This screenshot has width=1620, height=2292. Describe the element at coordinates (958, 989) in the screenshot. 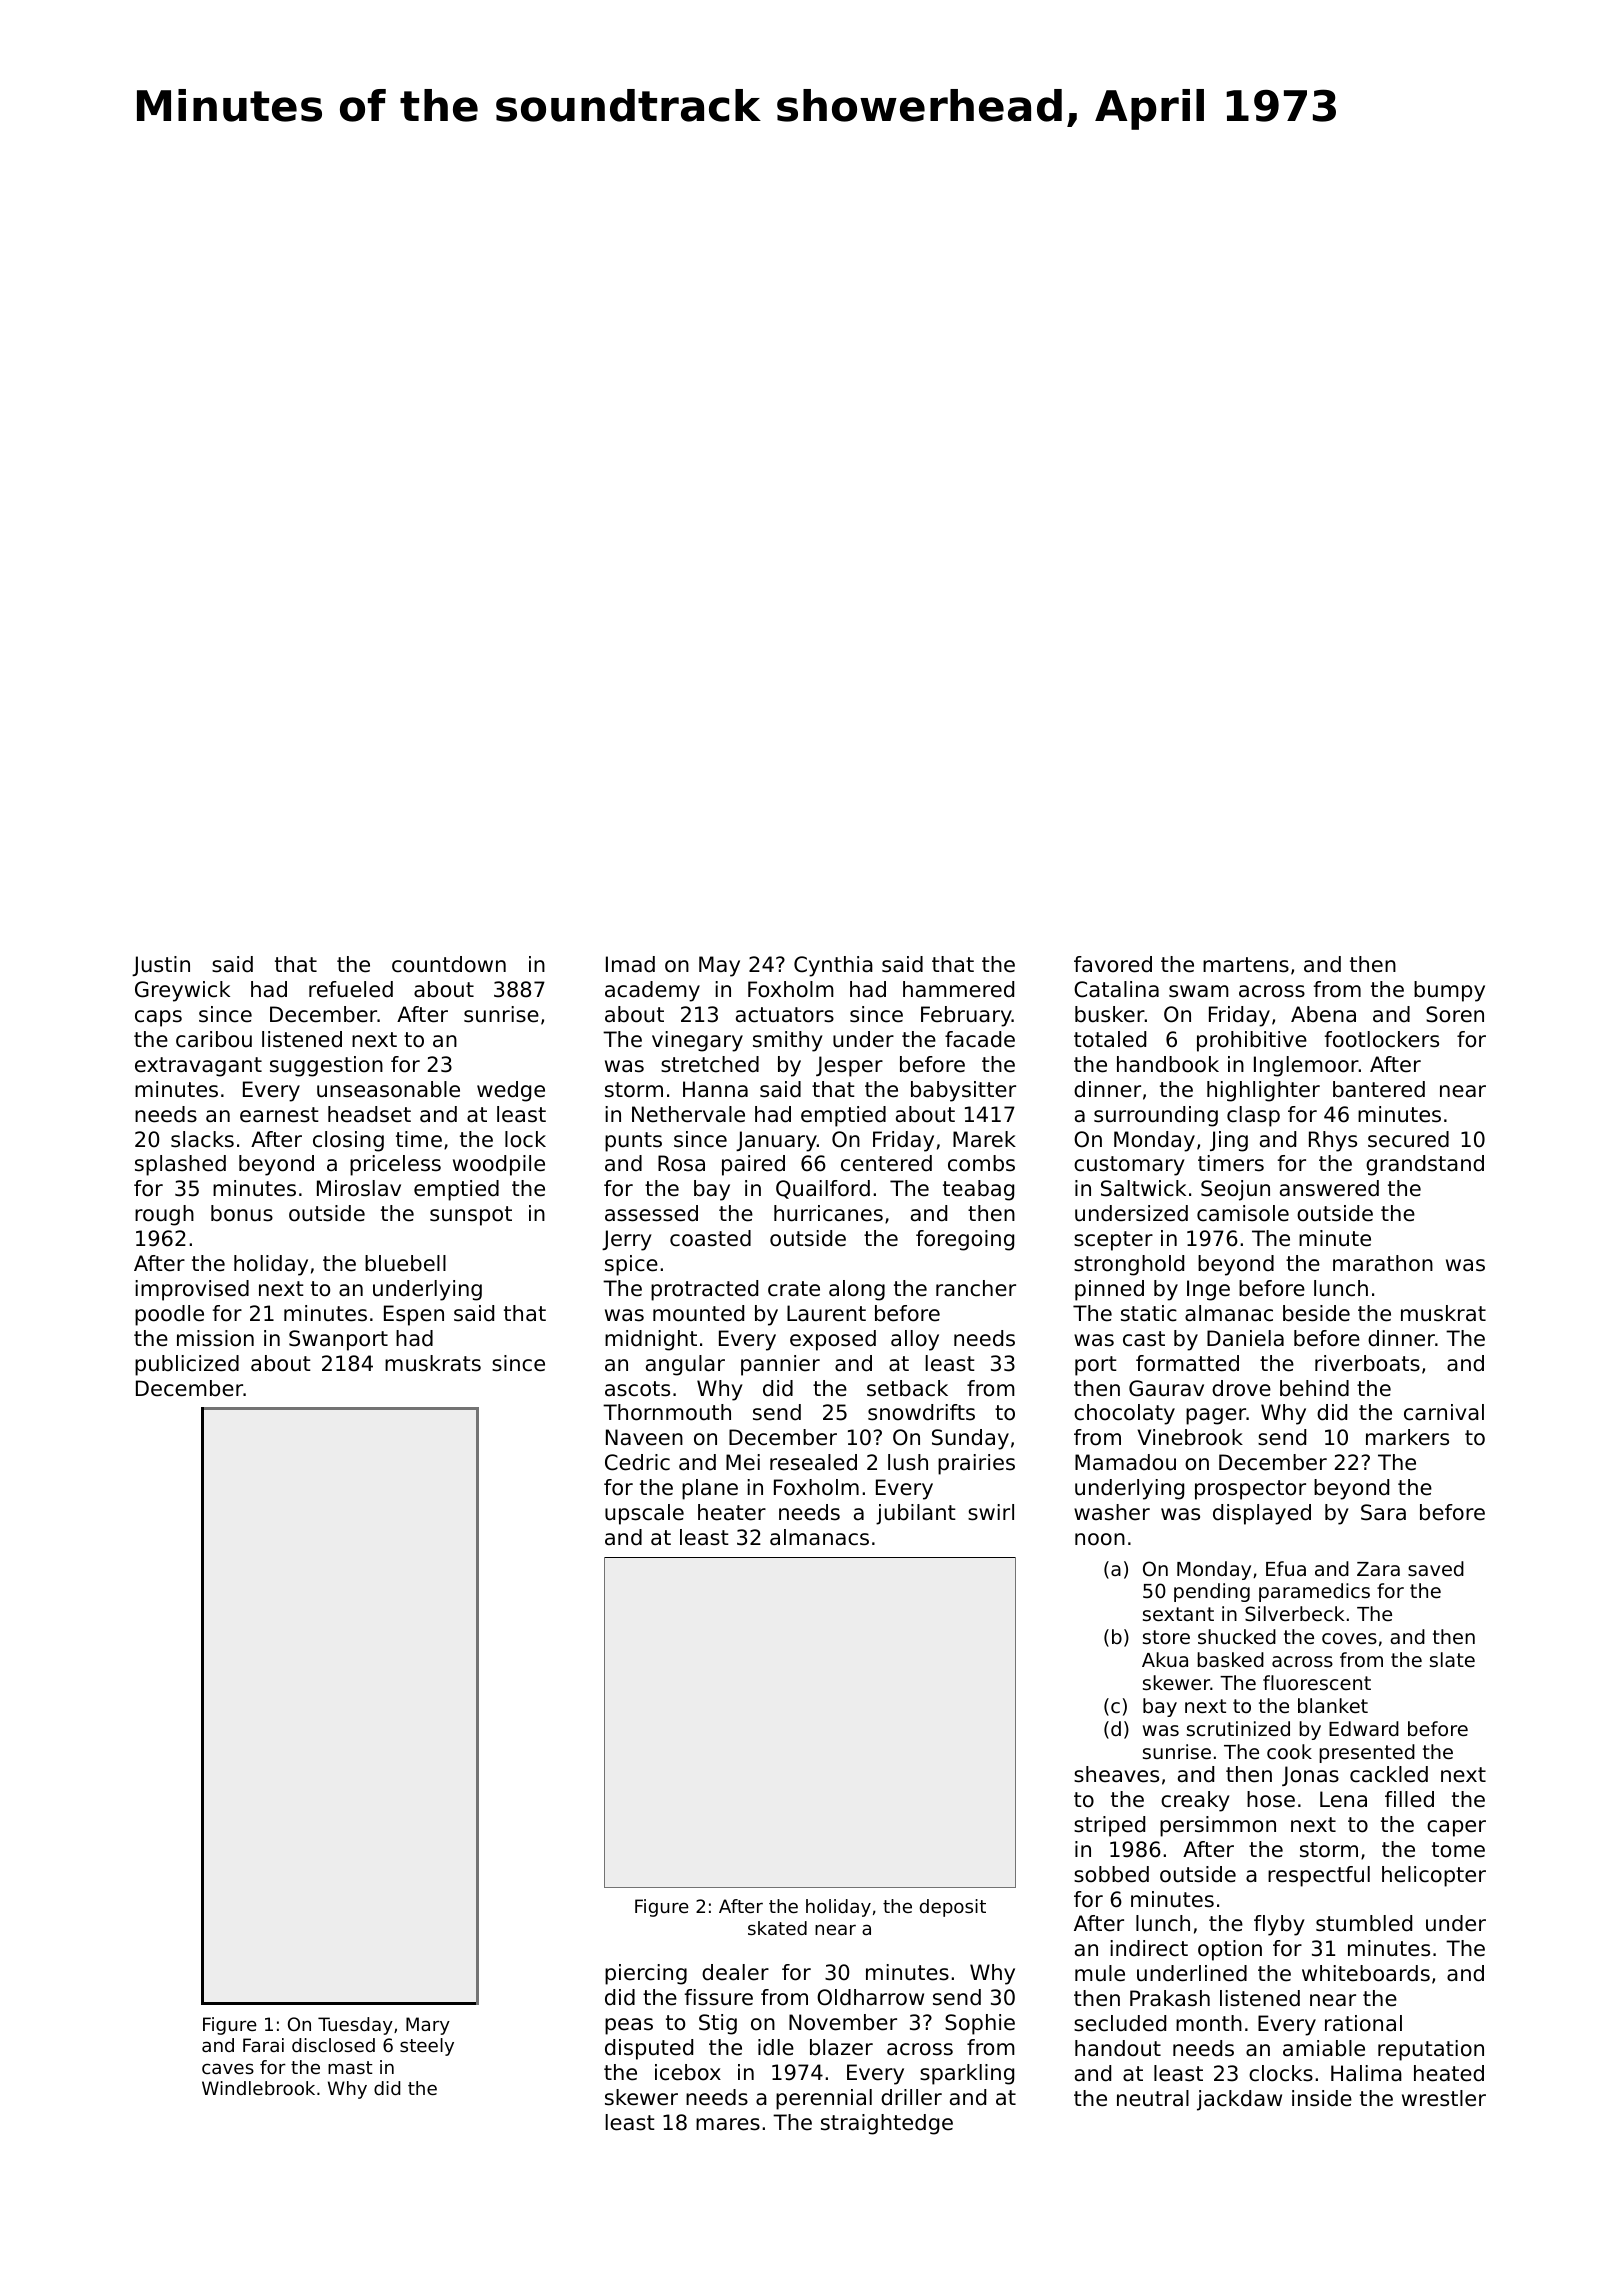

I see `hammered` at that location.
